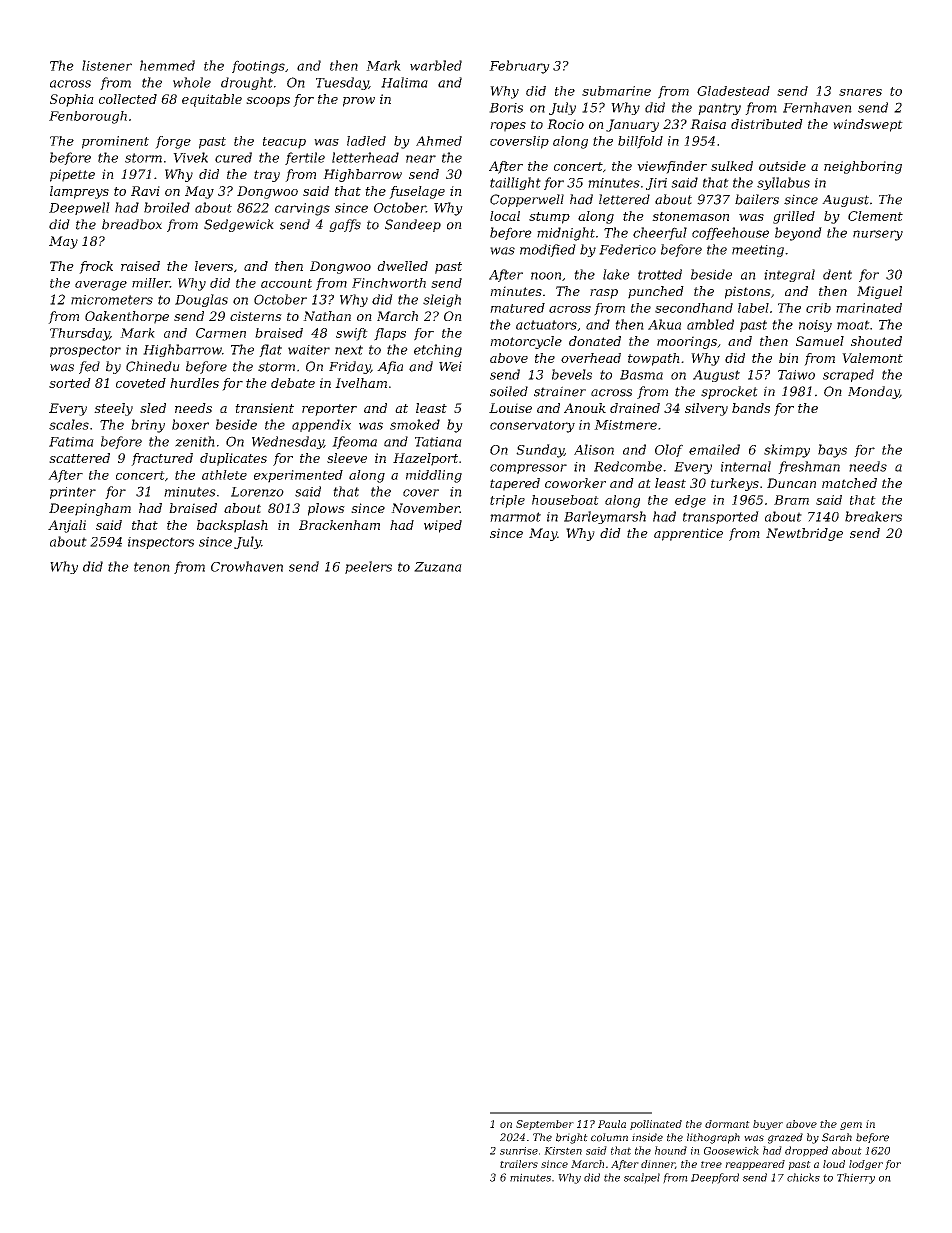  What do you see at coordinates (545, 1125) in the screenshot?
I see `September` at bounding box center [545, 1125].
